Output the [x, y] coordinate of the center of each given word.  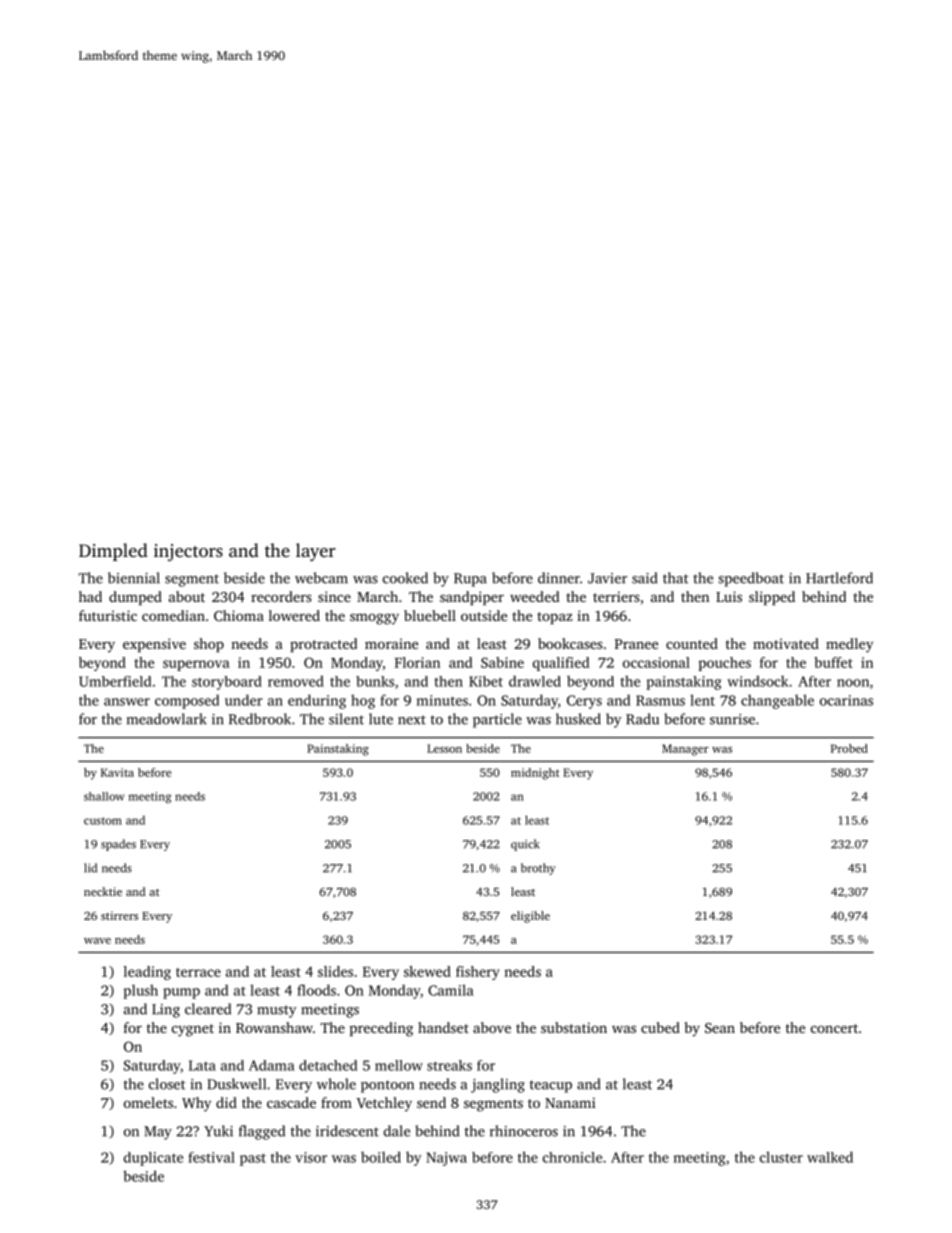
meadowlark [167, 719]
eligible [530, 917]
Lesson [444, 748]
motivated [786, 643]
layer [316, 552]
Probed [849, 748]
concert [834, 1028]
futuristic [108, 615]
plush [140, 991]
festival [211, 1157]
